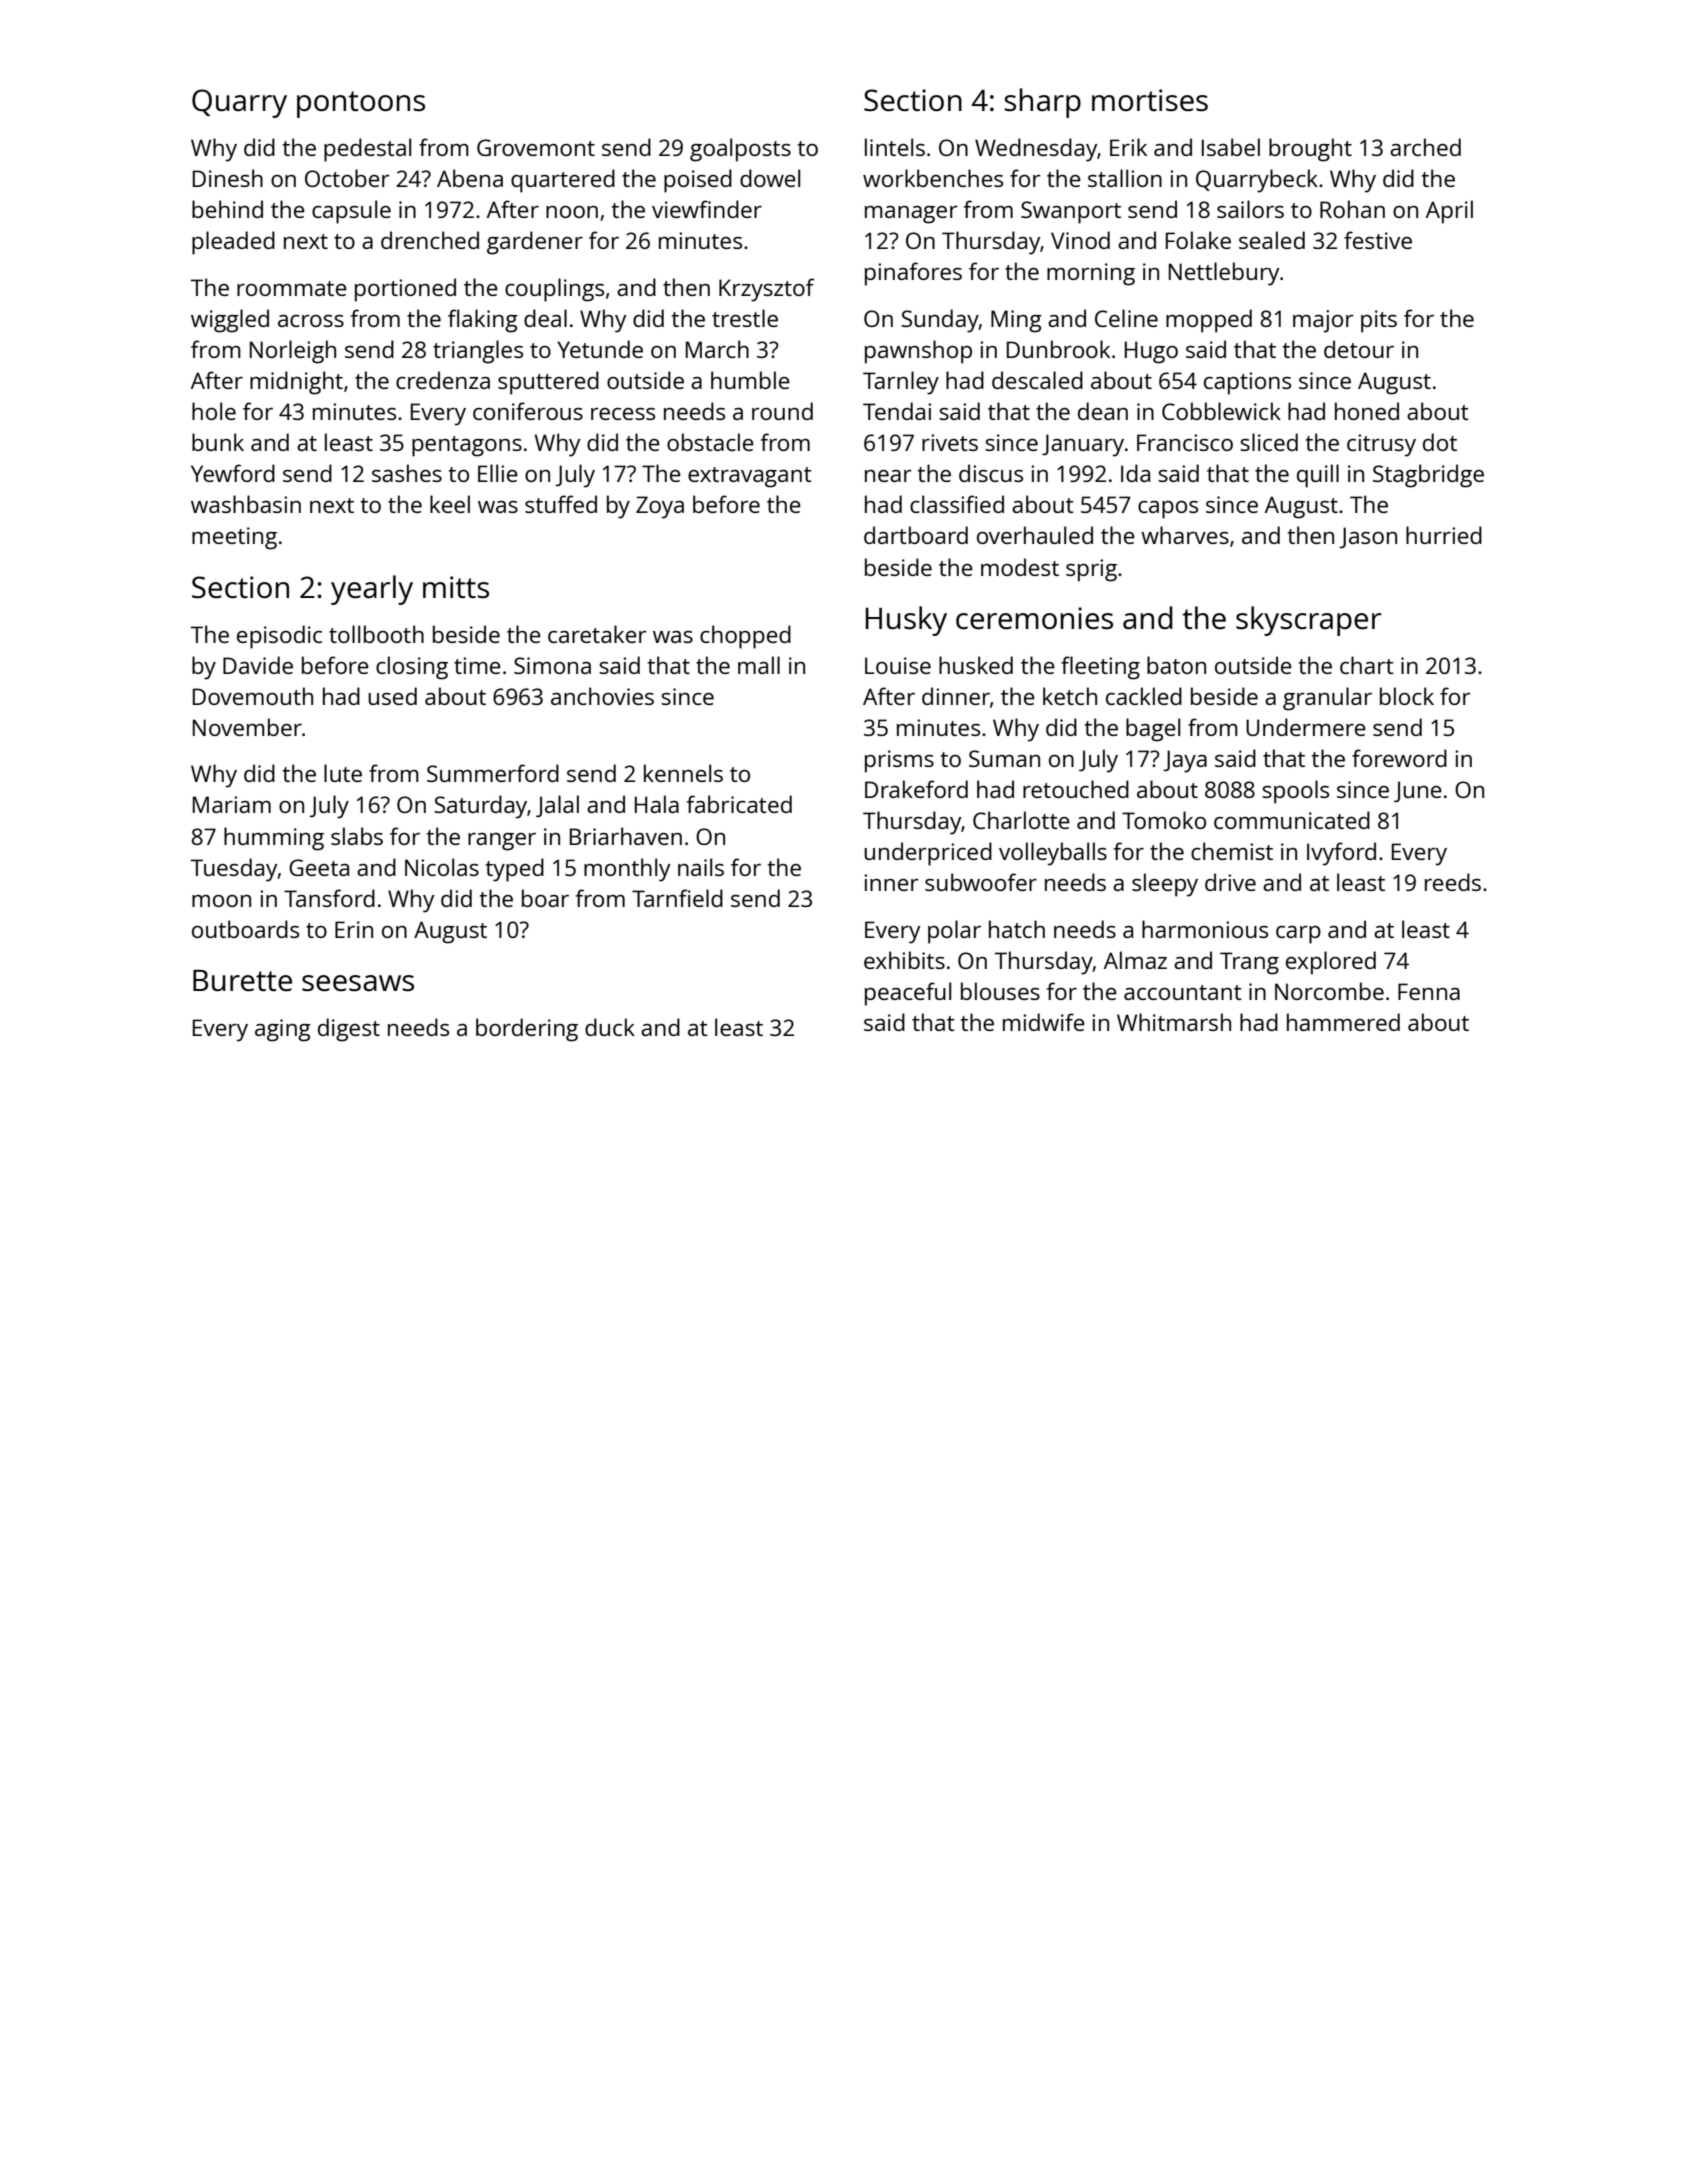  I want to click on Grovemont, so click(536, 147).
